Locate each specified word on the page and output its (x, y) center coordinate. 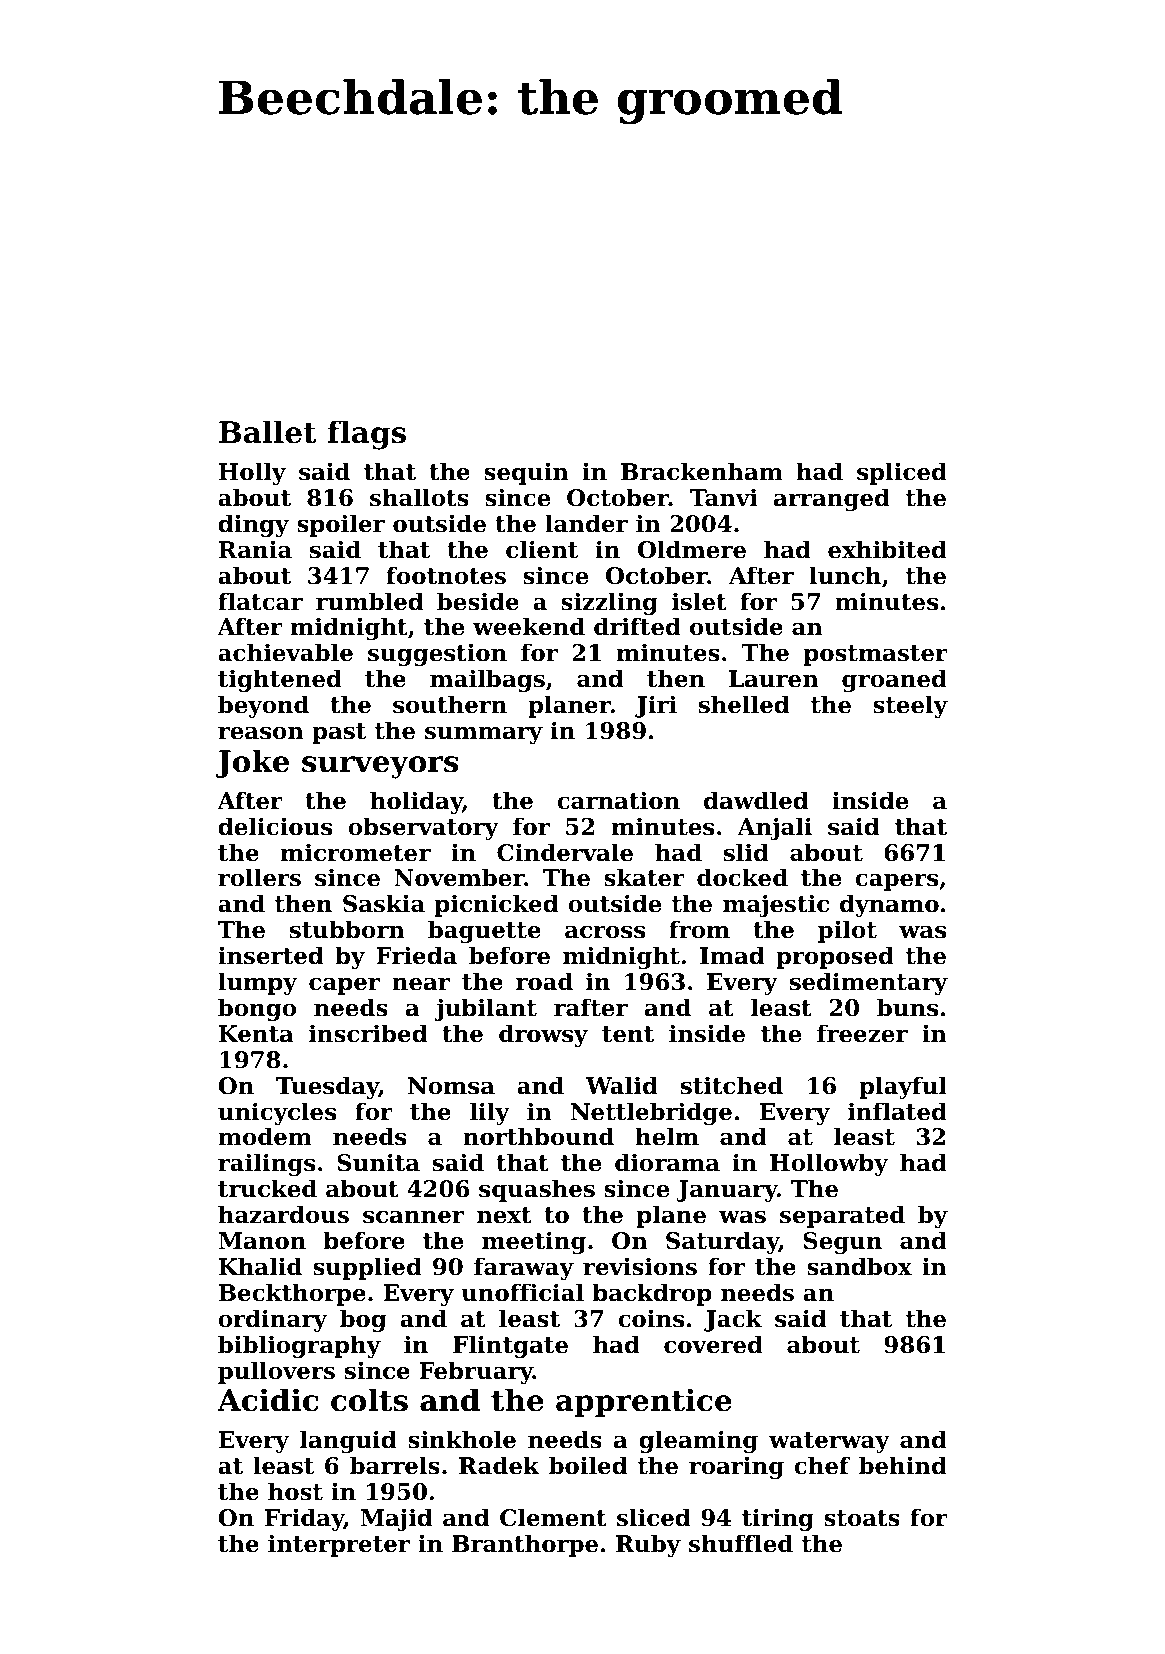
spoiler (341, 525)
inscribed (368, 1033)
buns (907, 1007)
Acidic (267, 1400)
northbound (538, 1136)
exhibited (887, 549)
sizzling (609, 603)
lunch (845, 575)
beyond (263, 706)
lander (586, 523)
